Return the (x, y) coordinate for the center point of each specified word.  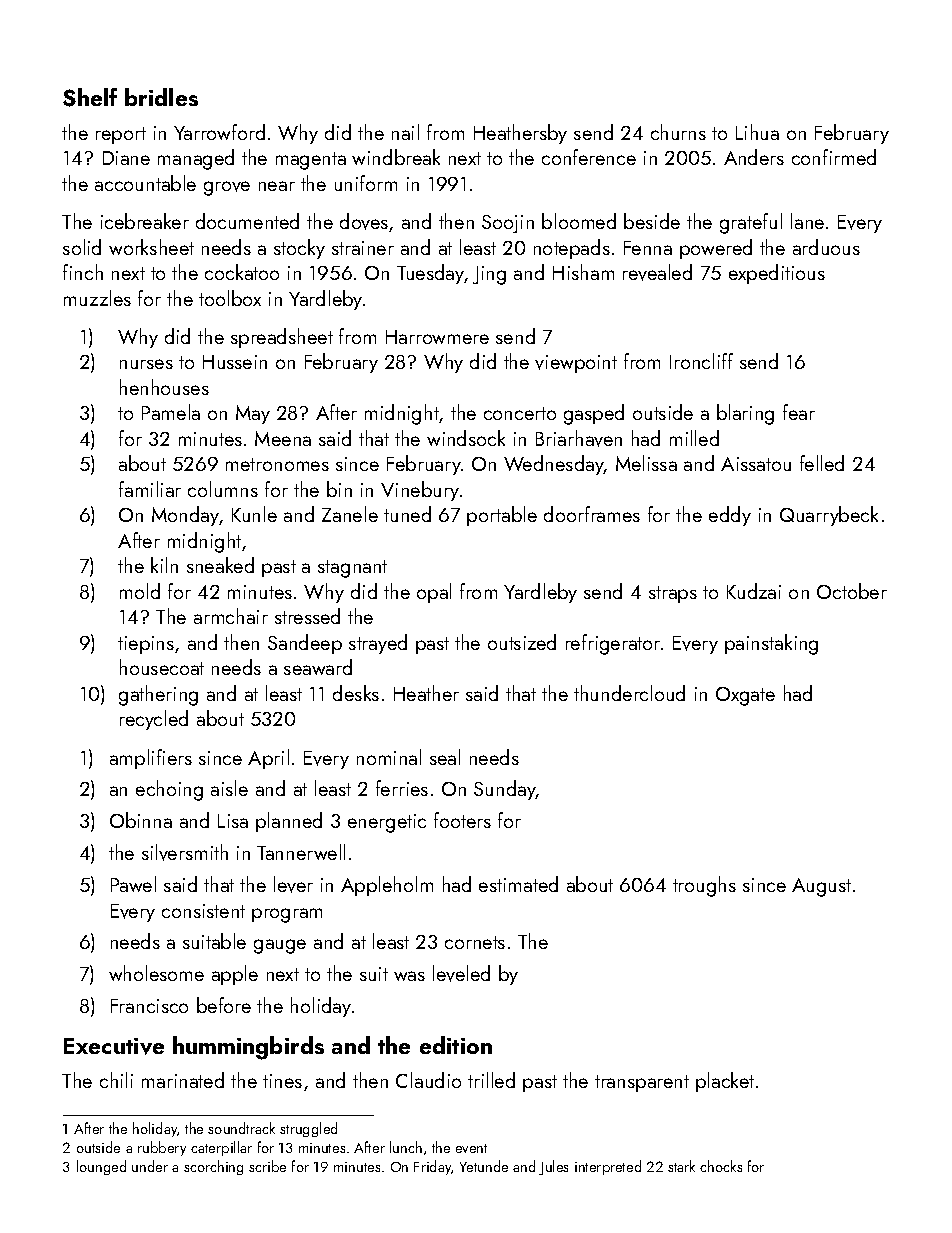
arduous (826, 247)
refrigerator (613, 644)
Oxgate (745, 696)
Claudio (428, 1080)
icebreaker (145, 221)
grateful (751, 223)
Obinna (141, 820)
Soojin (508, 224)
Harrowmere (437, 337)
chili (116, 1080)
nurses (146, 364)
